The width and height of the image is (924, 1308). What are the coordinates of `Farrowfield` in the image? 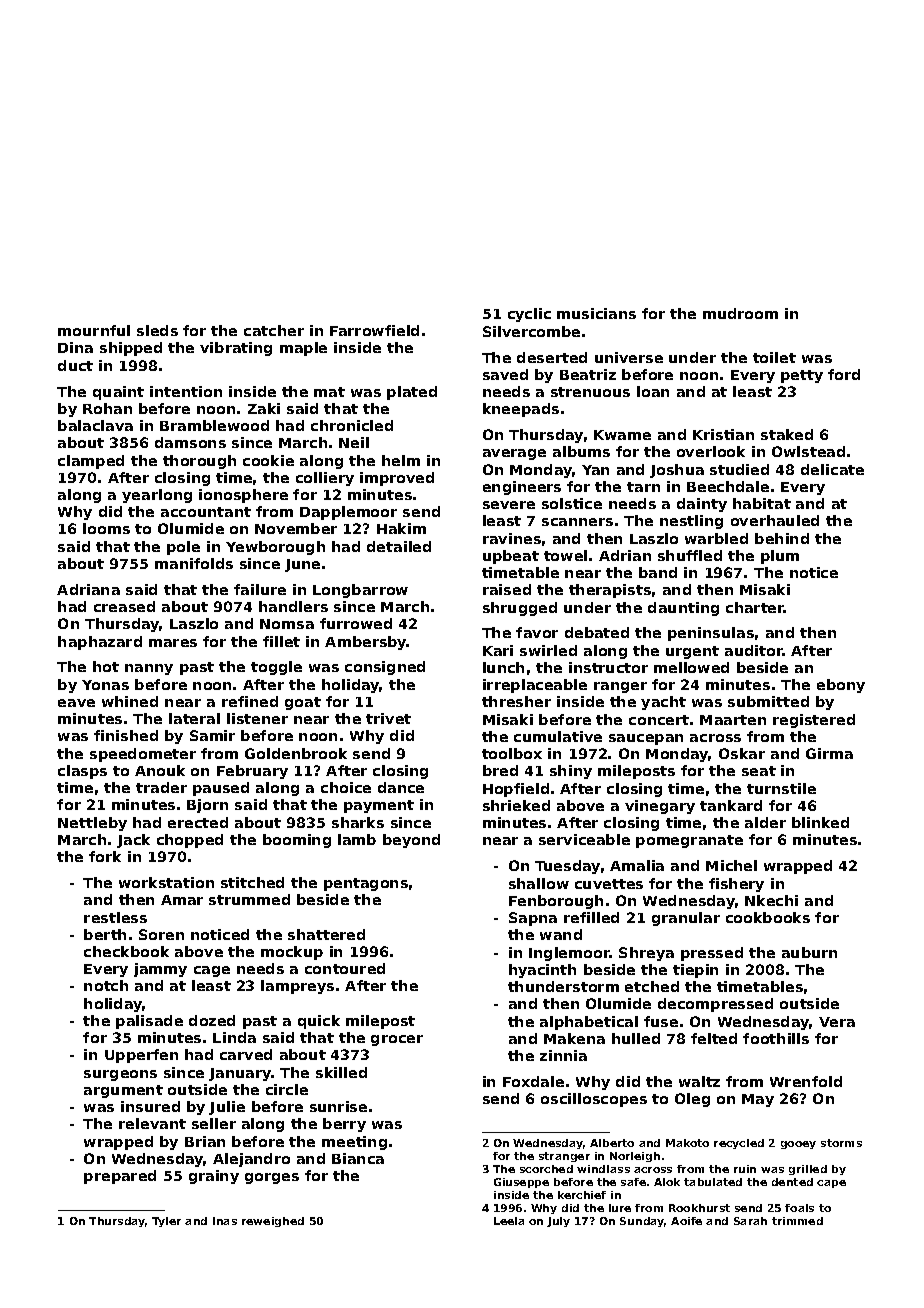 It's located at (374, 330).
